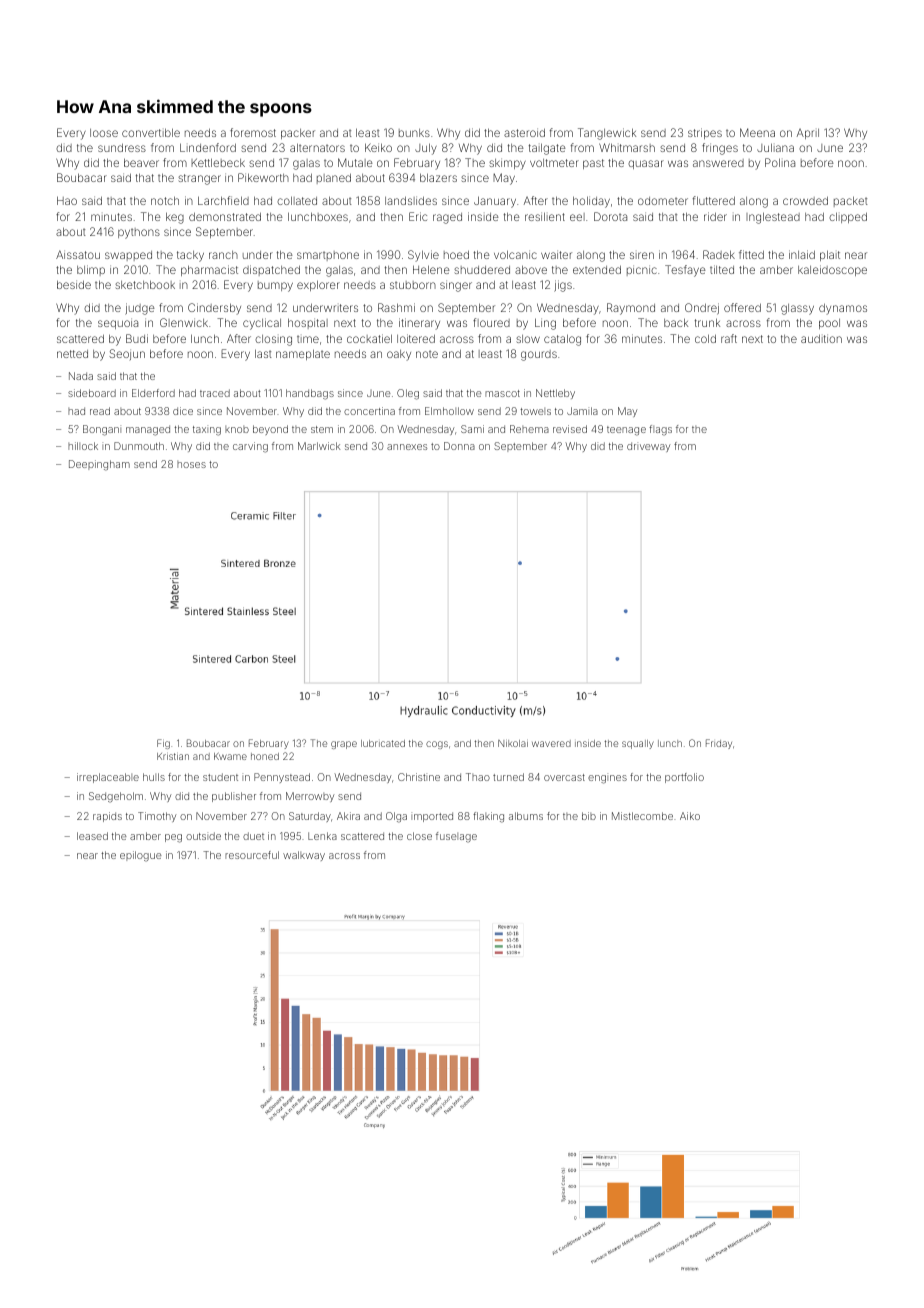 The image size is (924, 1308). Describe the element at coordinates (252, 855) in the document. I see `resourceful` at that location.
